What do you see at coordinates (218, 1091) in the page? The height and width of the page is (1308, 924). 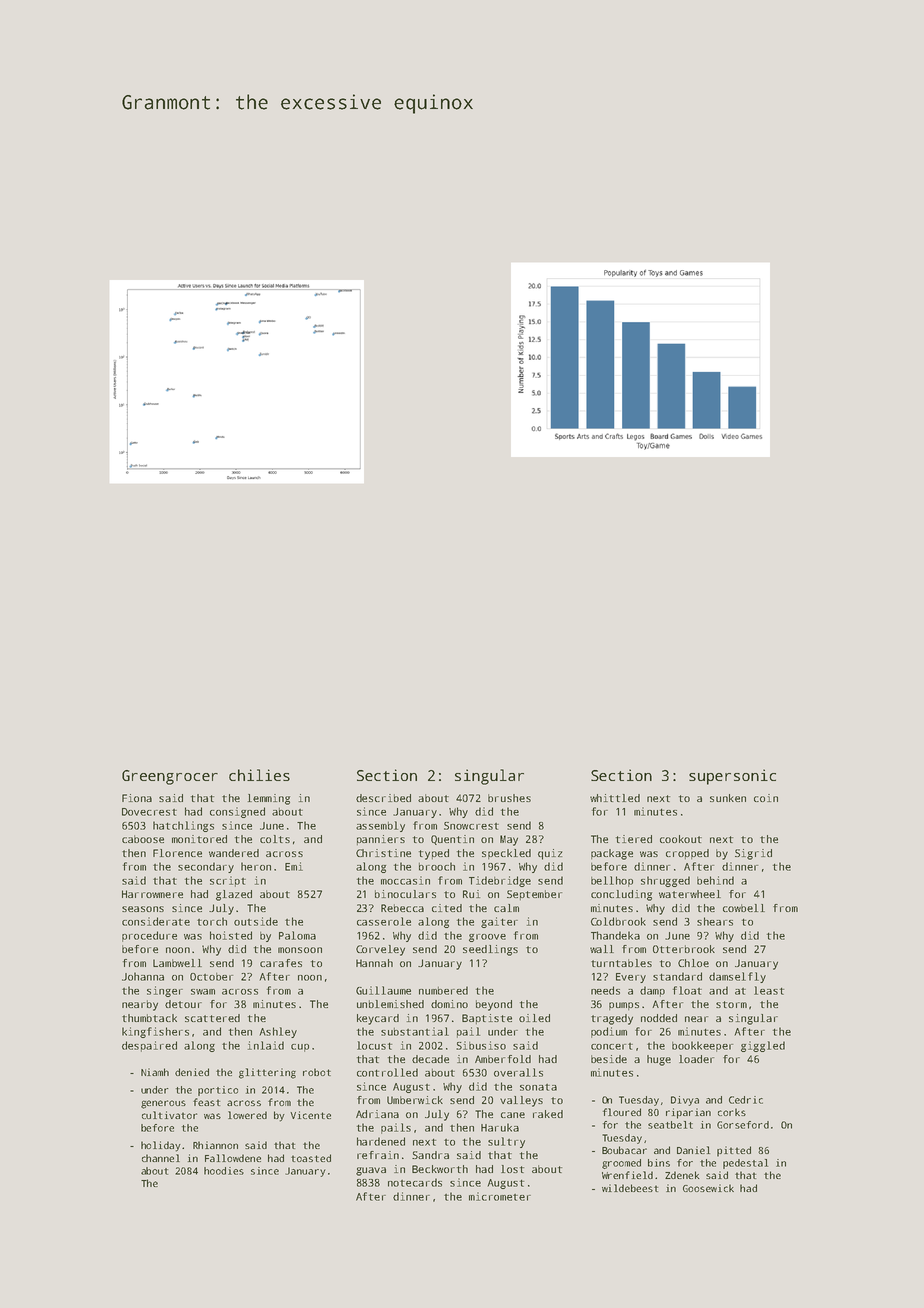 I see `portico` at bounding box center [218, 1091].
